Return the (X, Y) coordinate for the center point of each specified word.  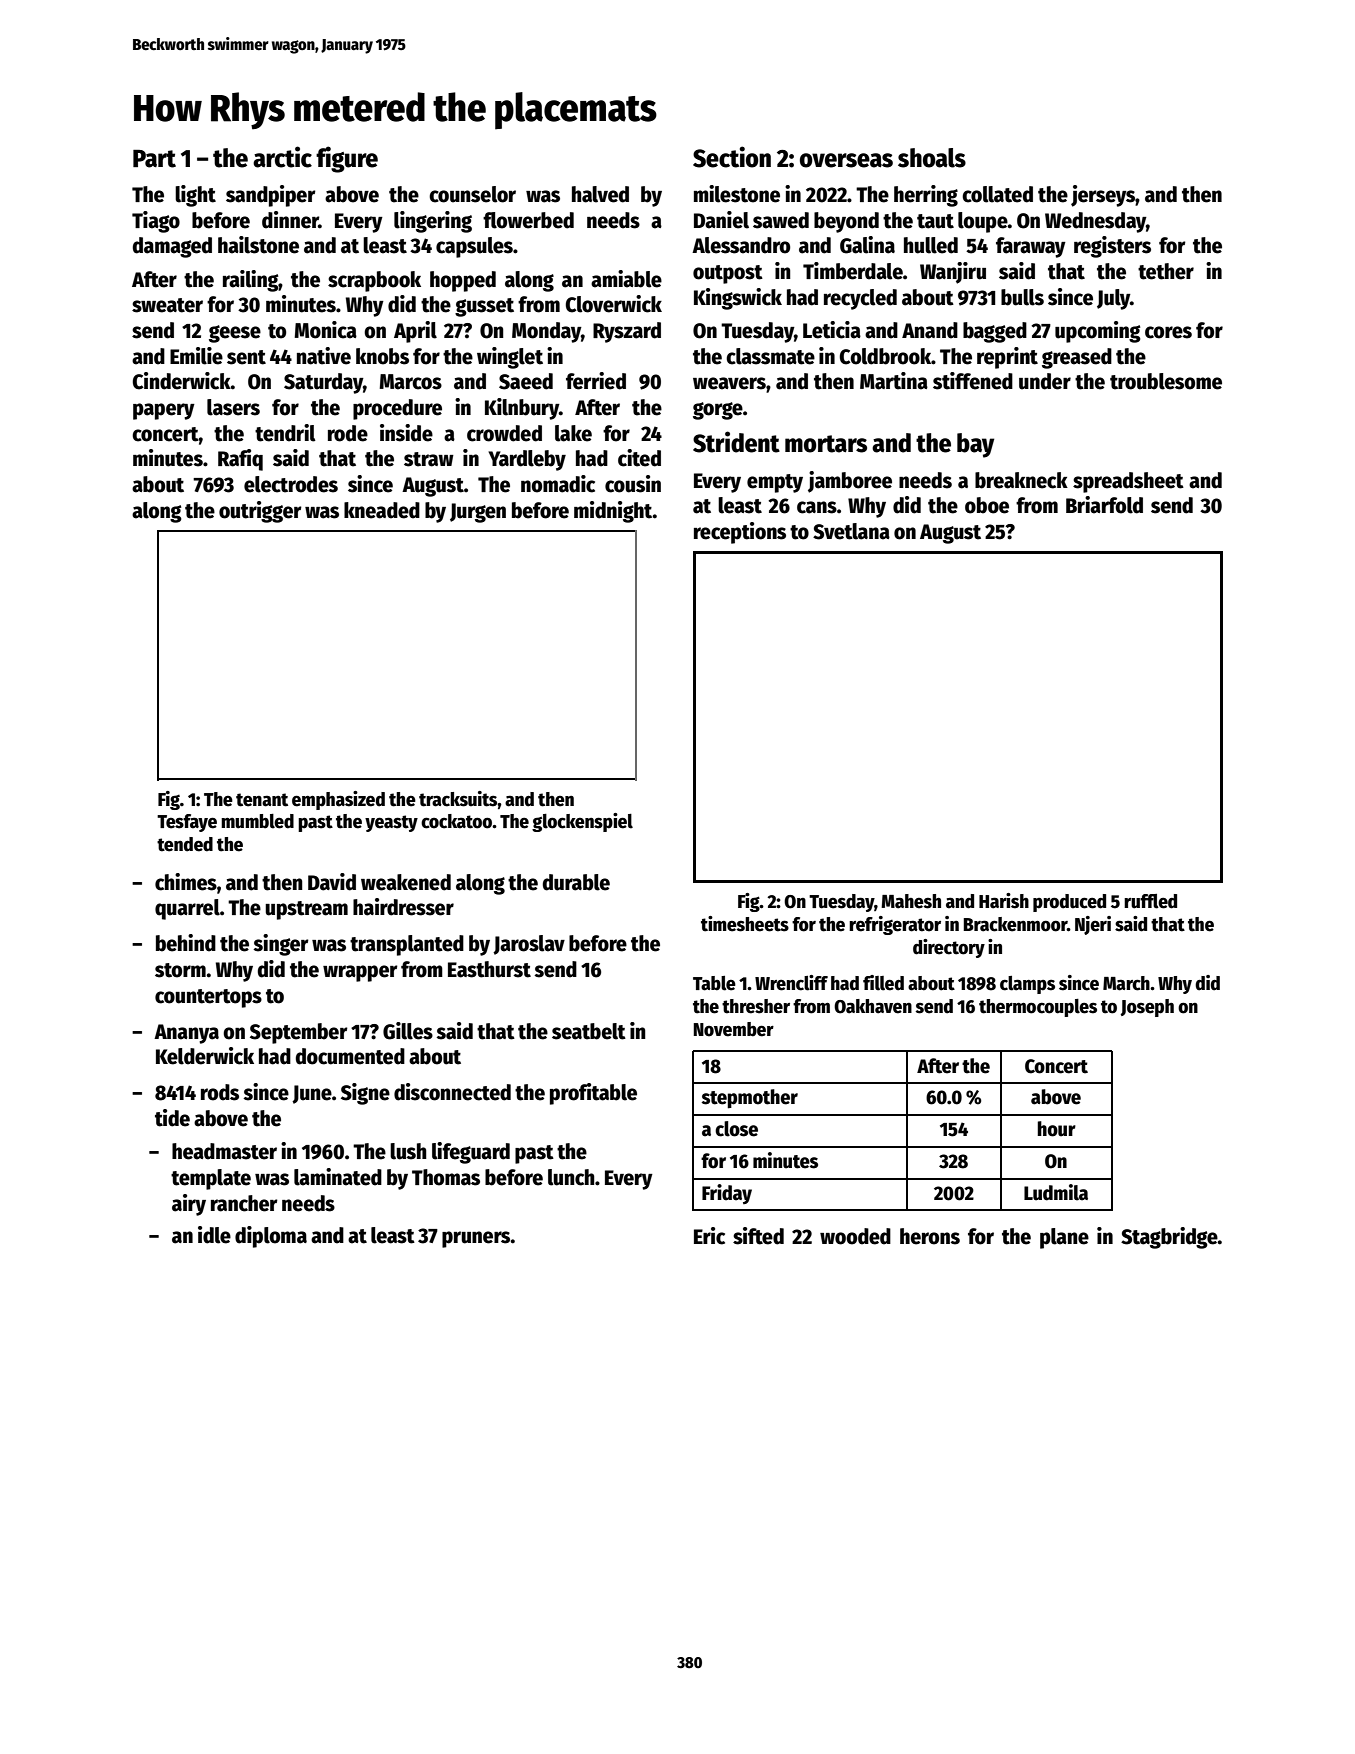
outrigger (260, 512)
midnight (613, 512)
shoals (932, 158)
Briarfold (1104, 505)
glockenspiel (582, 822)
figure (347, 159)
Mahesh (911, 901)
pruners (476, 1239)
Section (732, 157)
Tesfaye (187, 823)
